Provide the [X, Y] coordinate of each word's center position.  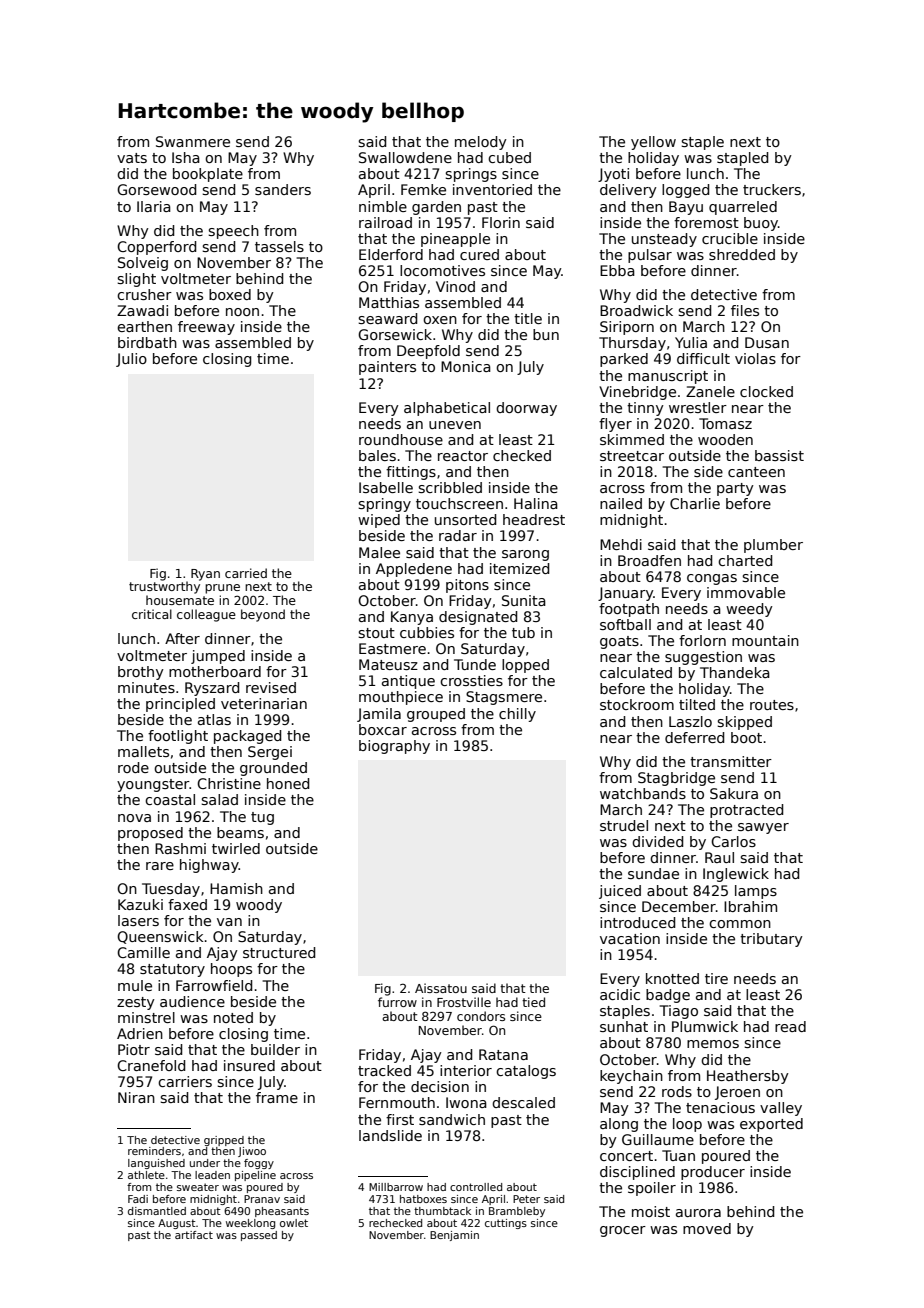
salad [219, 799]
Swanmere [193, 141]
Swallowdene [405, 157]
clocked [766, 391]
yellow [653, 143]
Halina [536, 503]
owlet [294, 1223]
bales [377, 455]
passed [259, 1236]
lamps [756, 892]
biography [394, 747]
